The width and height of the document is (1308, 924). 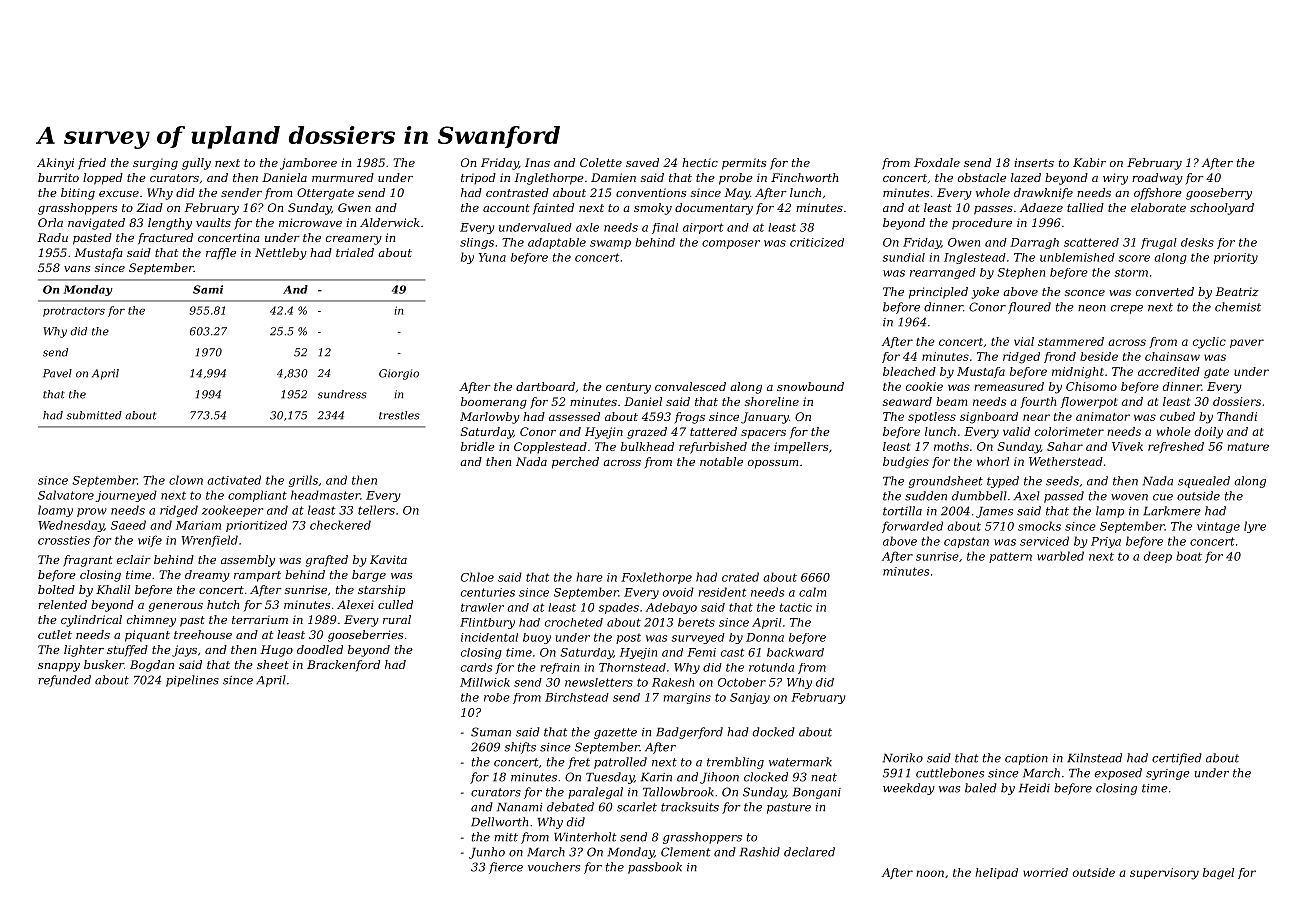 I want to click on score, so click(x=1134, y=258).
